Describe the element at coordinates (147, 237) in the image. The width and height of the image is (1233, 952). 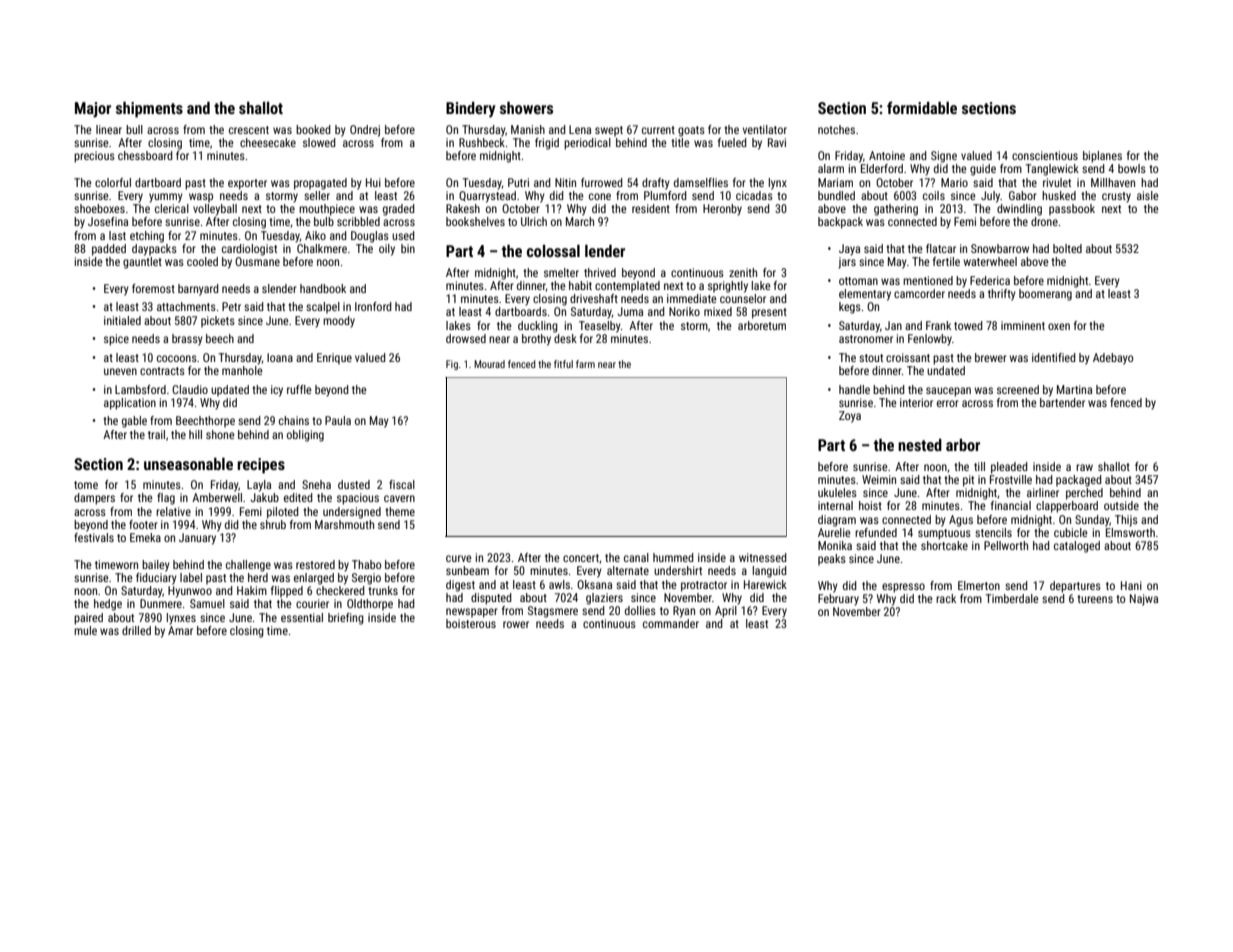
I see `etching` at that location.
